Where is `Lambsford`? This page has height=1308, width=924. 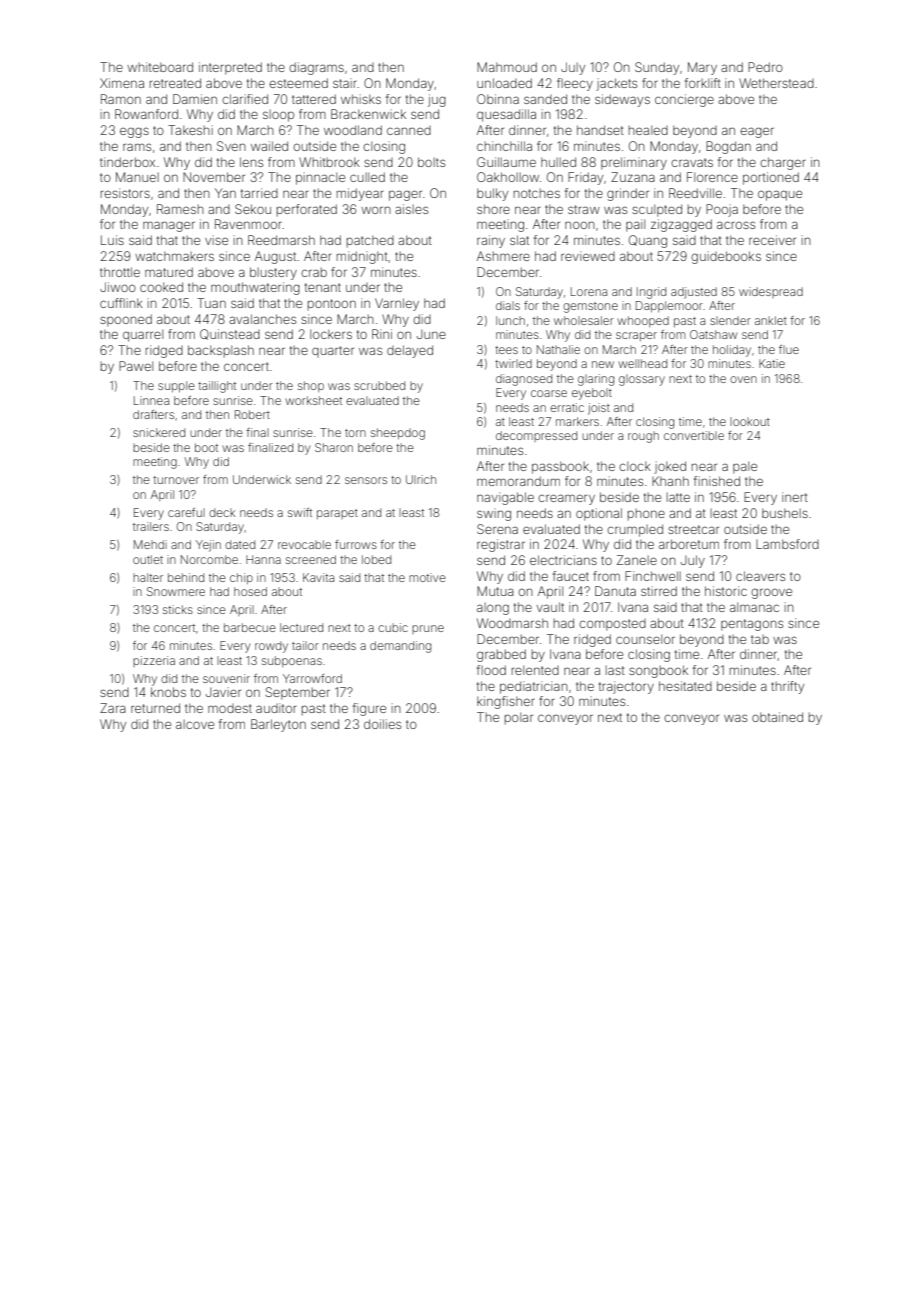 Lambsford is located at coordinates (787, 544).
